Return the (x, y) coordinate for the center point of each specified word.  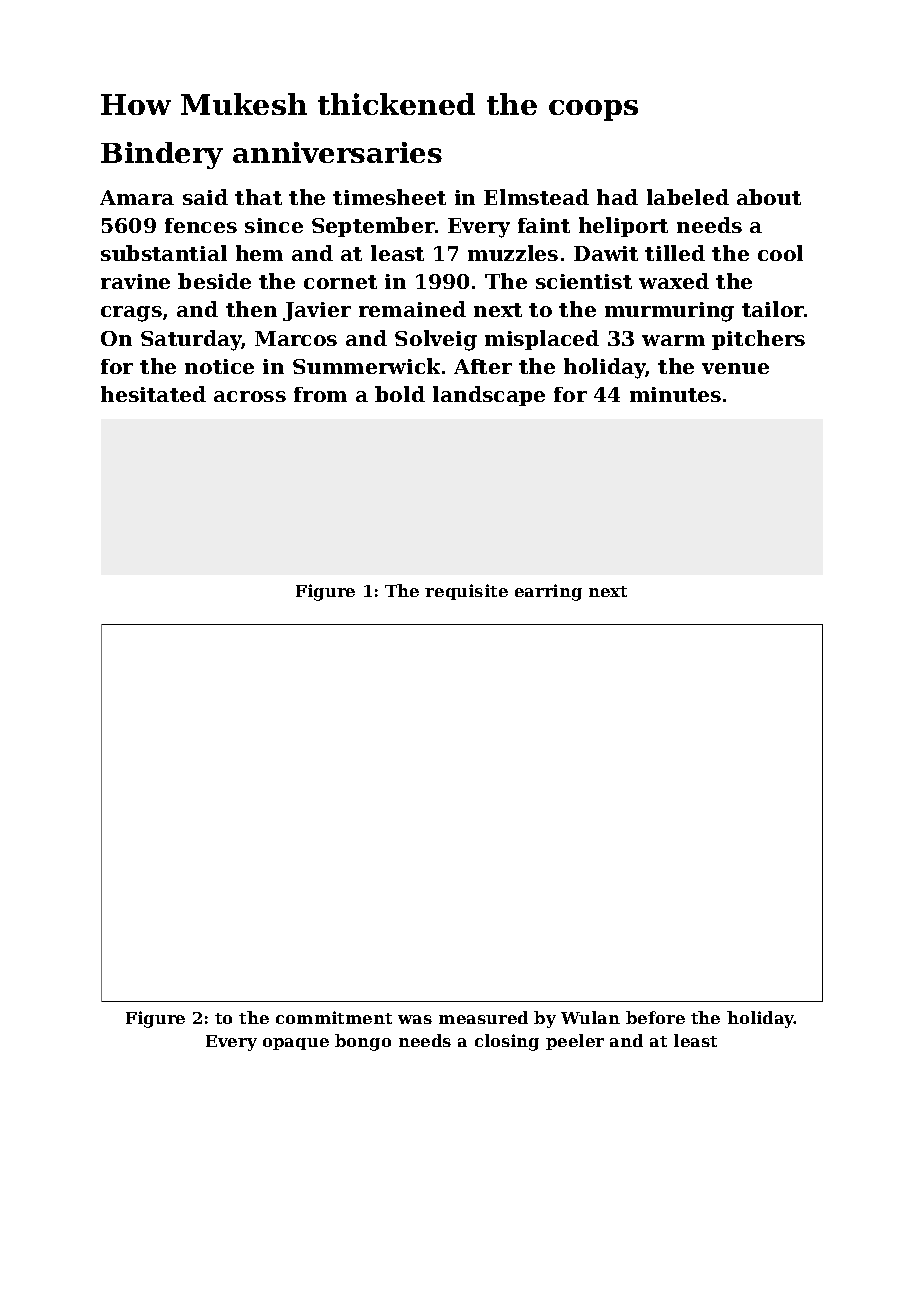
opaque (296, 1044)
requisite (466, 592)
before (655, 1017)
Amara (137, 197)
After (483, 366)
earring (548, 592)
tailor (773, 309)
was (415, 1019)
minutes (675, 394)
